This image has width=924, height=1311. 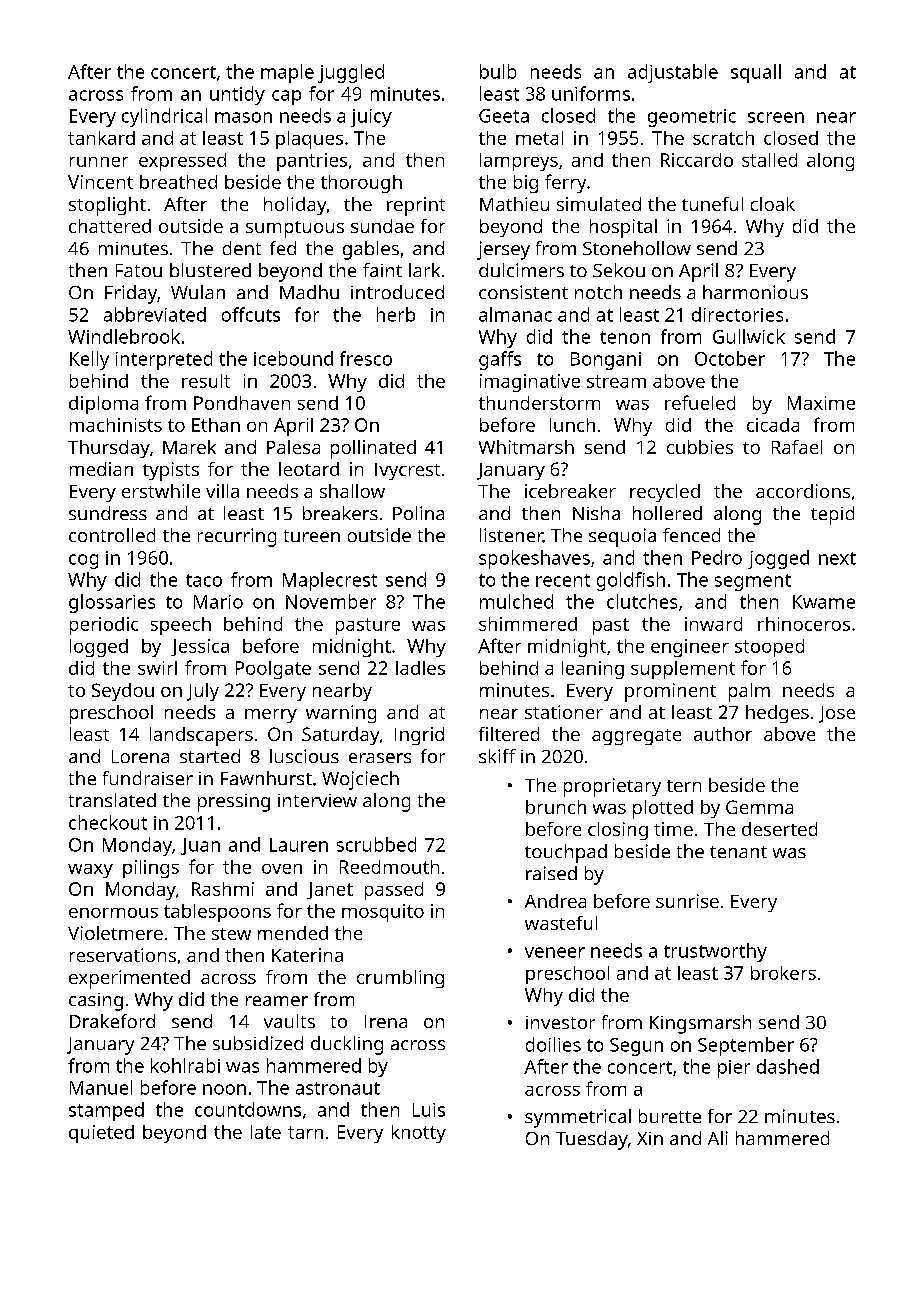 What do you see at coordinates (498, 71) in the image?
I see `bulb` at bounding box center [498, 71].
